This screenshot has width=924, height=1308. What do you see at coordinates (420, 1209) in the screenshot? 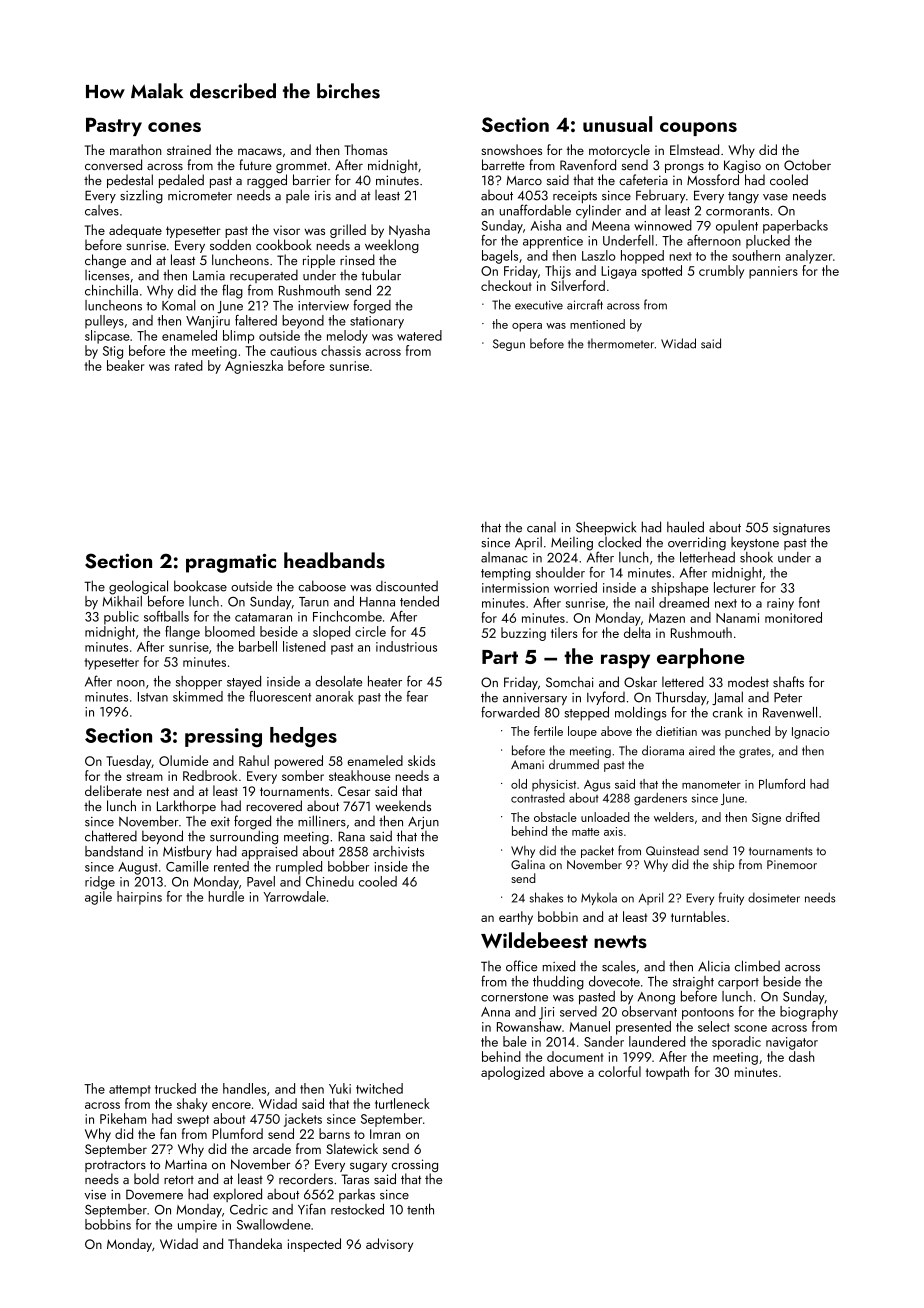
I see `tenth` at bounding box center [420, 1209].
